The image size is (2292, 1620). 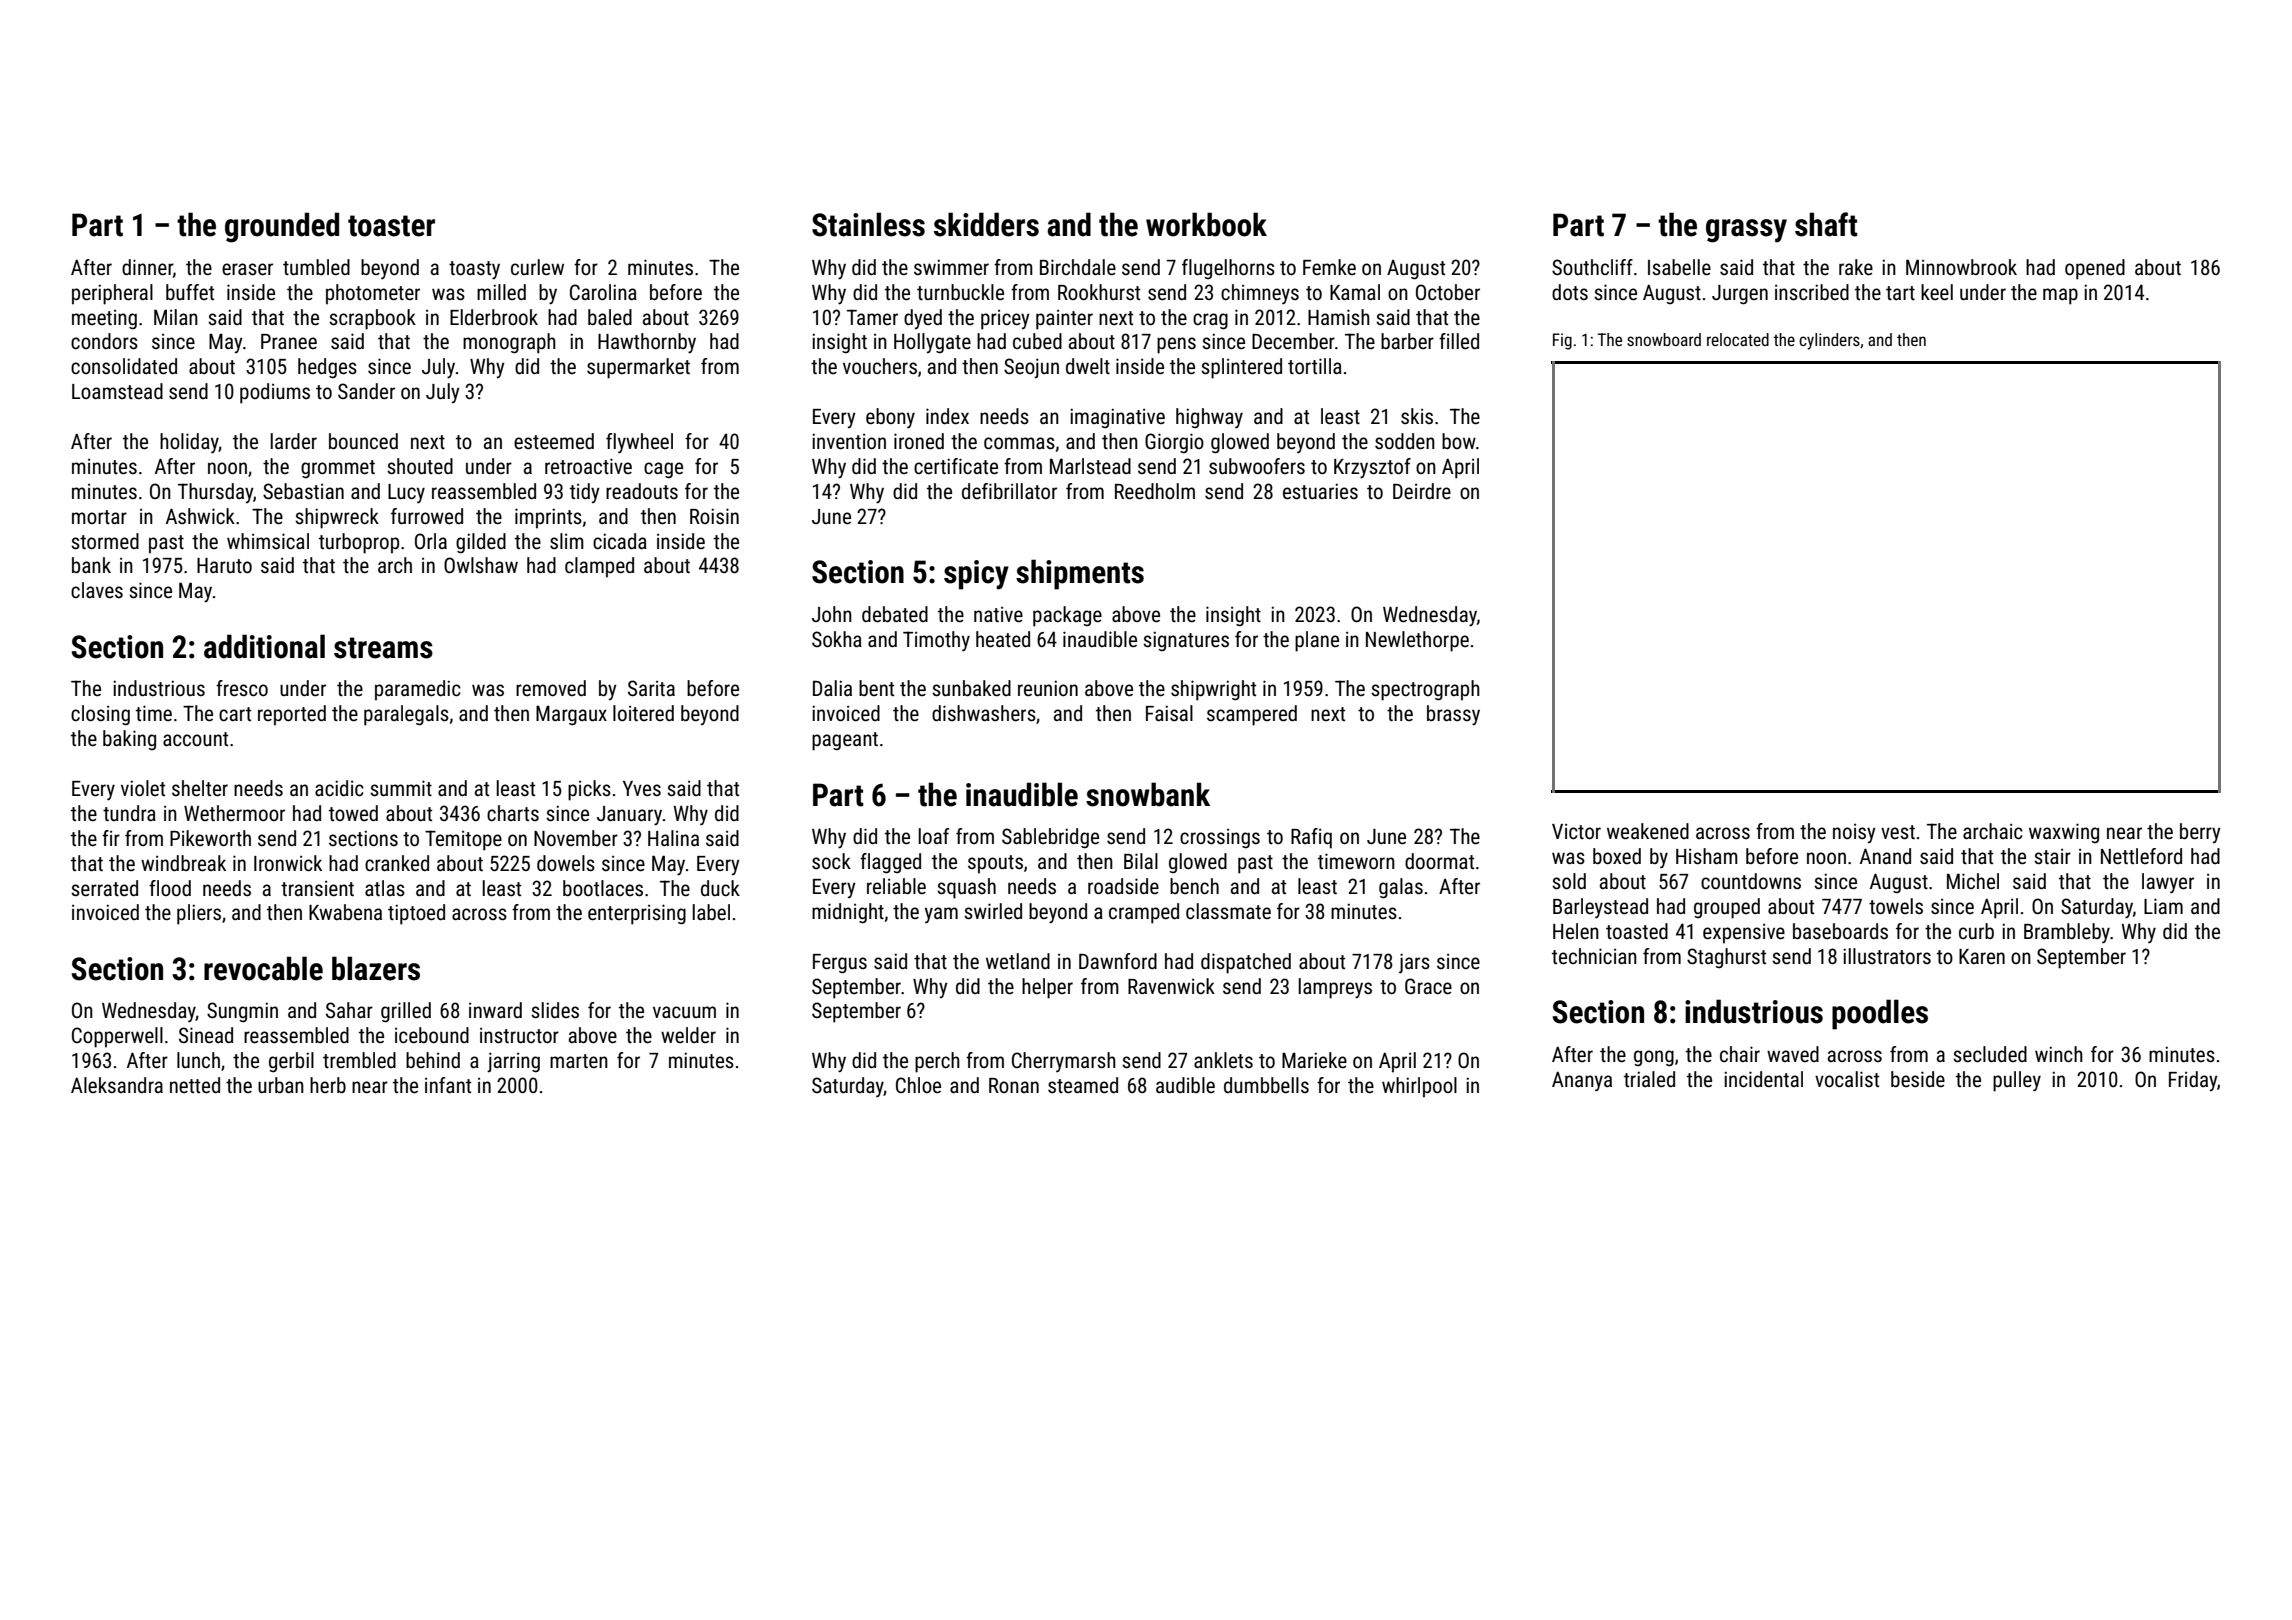 What do you see at coordinates (1422, 491) in the screenshot?
I see `Deirdre` at bounding box center [1422, 491].
